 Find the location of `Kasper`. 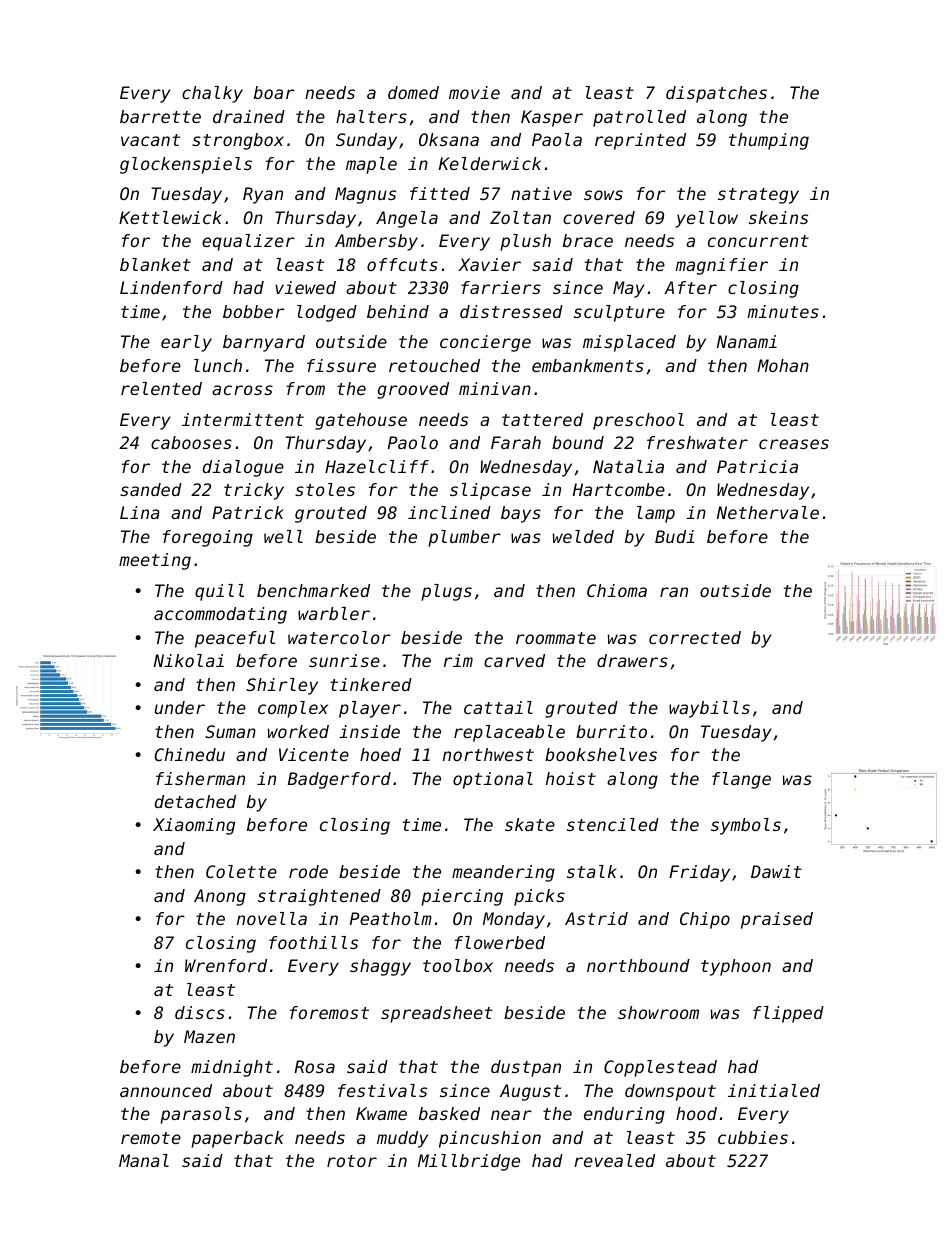

Kasper is located at coordinates (552, 118).
